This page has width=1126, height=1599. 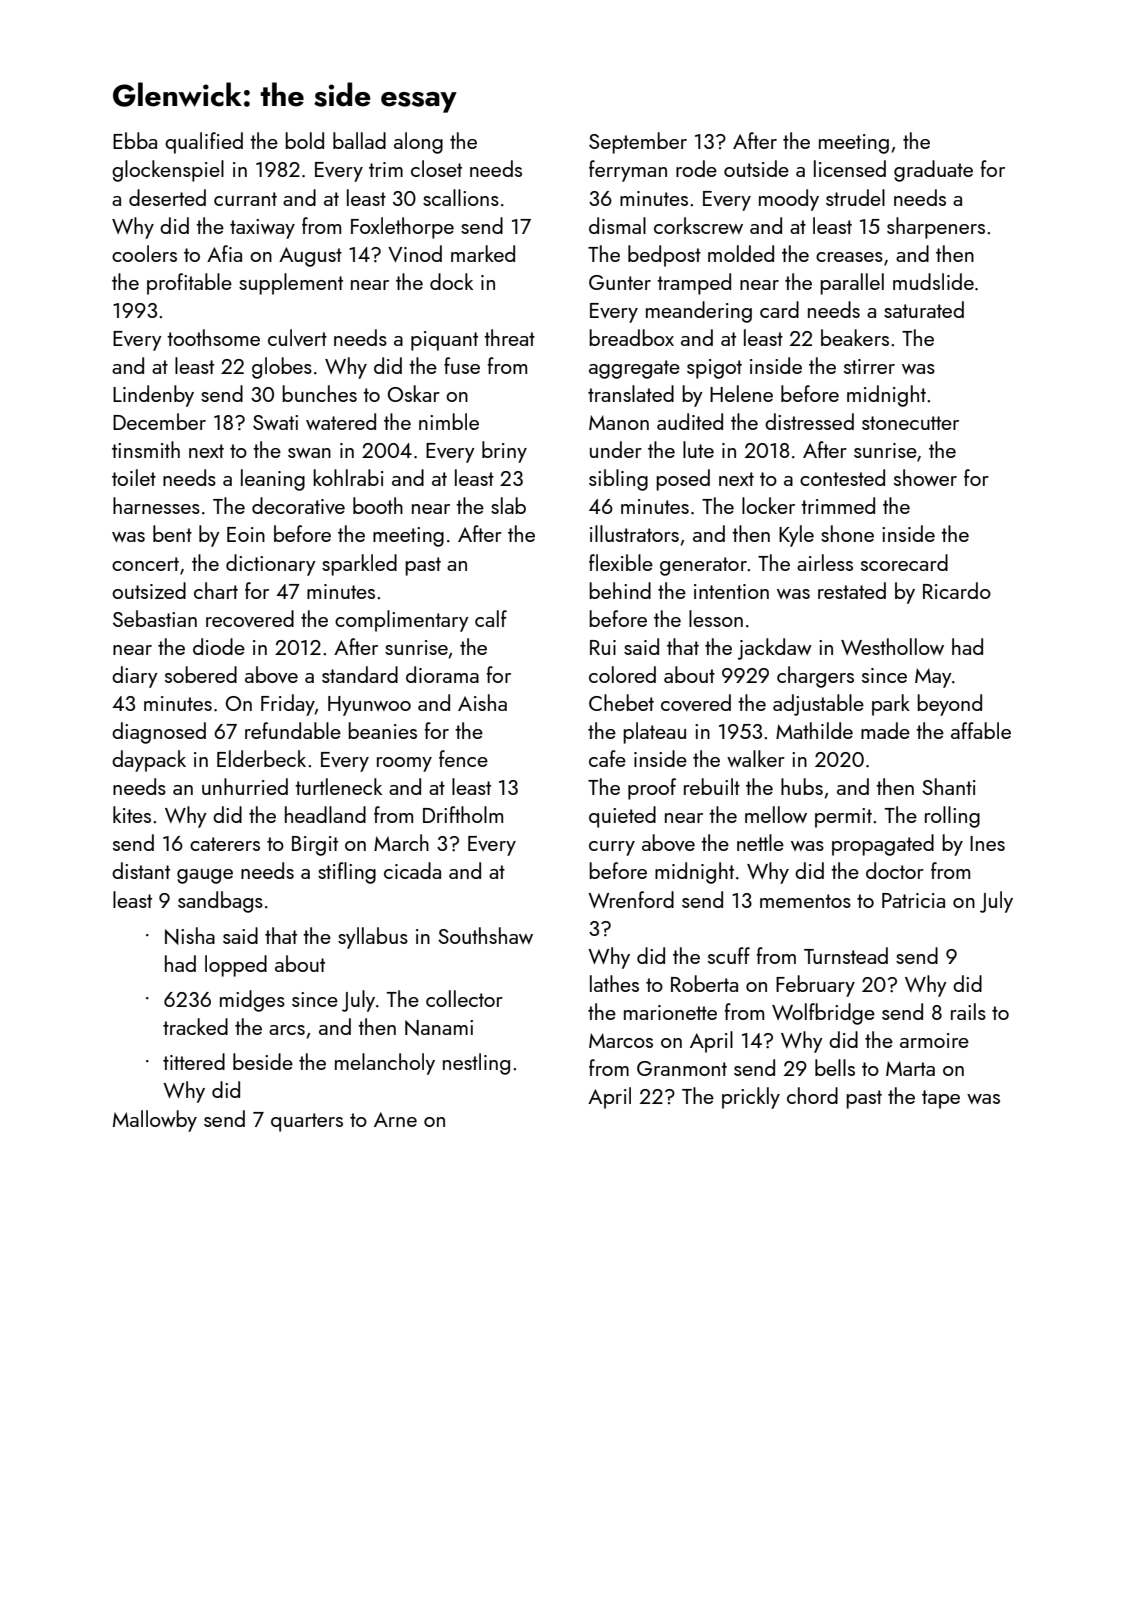 What do you see at coordinates (504, 452) in the page?
I see `briny` at bounding box center [504, 452].
